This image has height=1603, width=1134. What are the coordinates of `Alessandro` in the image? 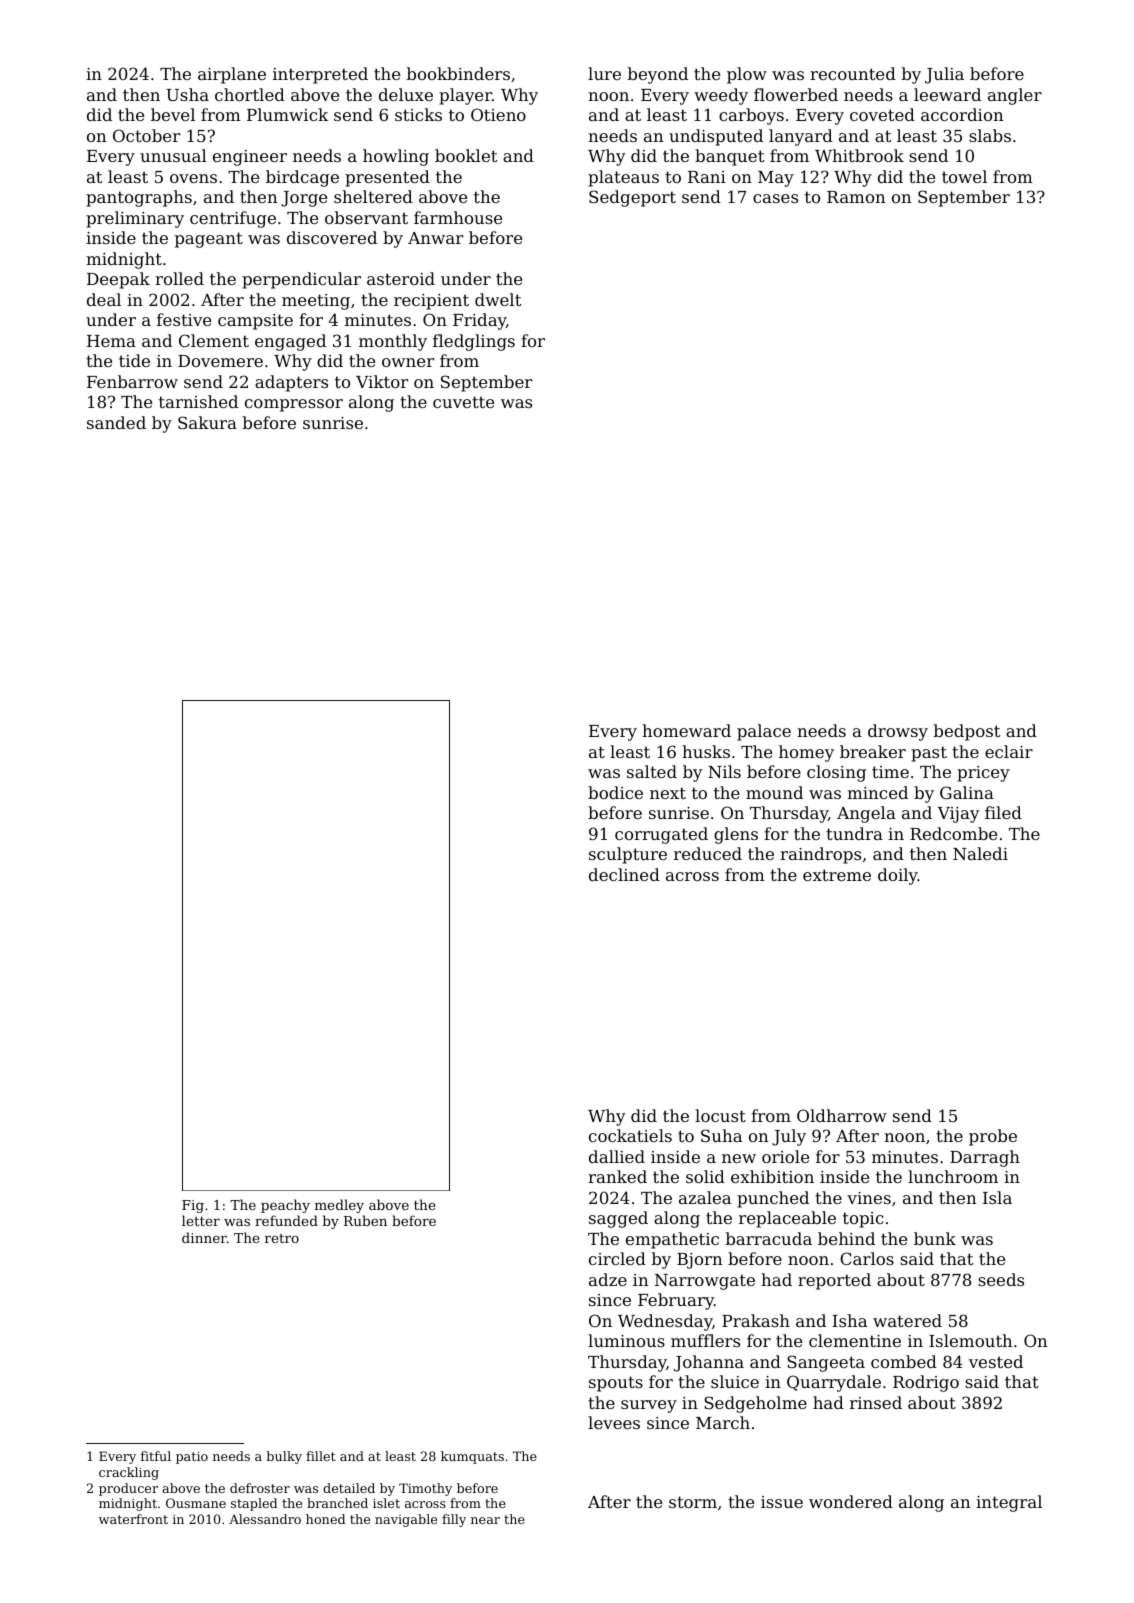 It's located at (265, 1519).
